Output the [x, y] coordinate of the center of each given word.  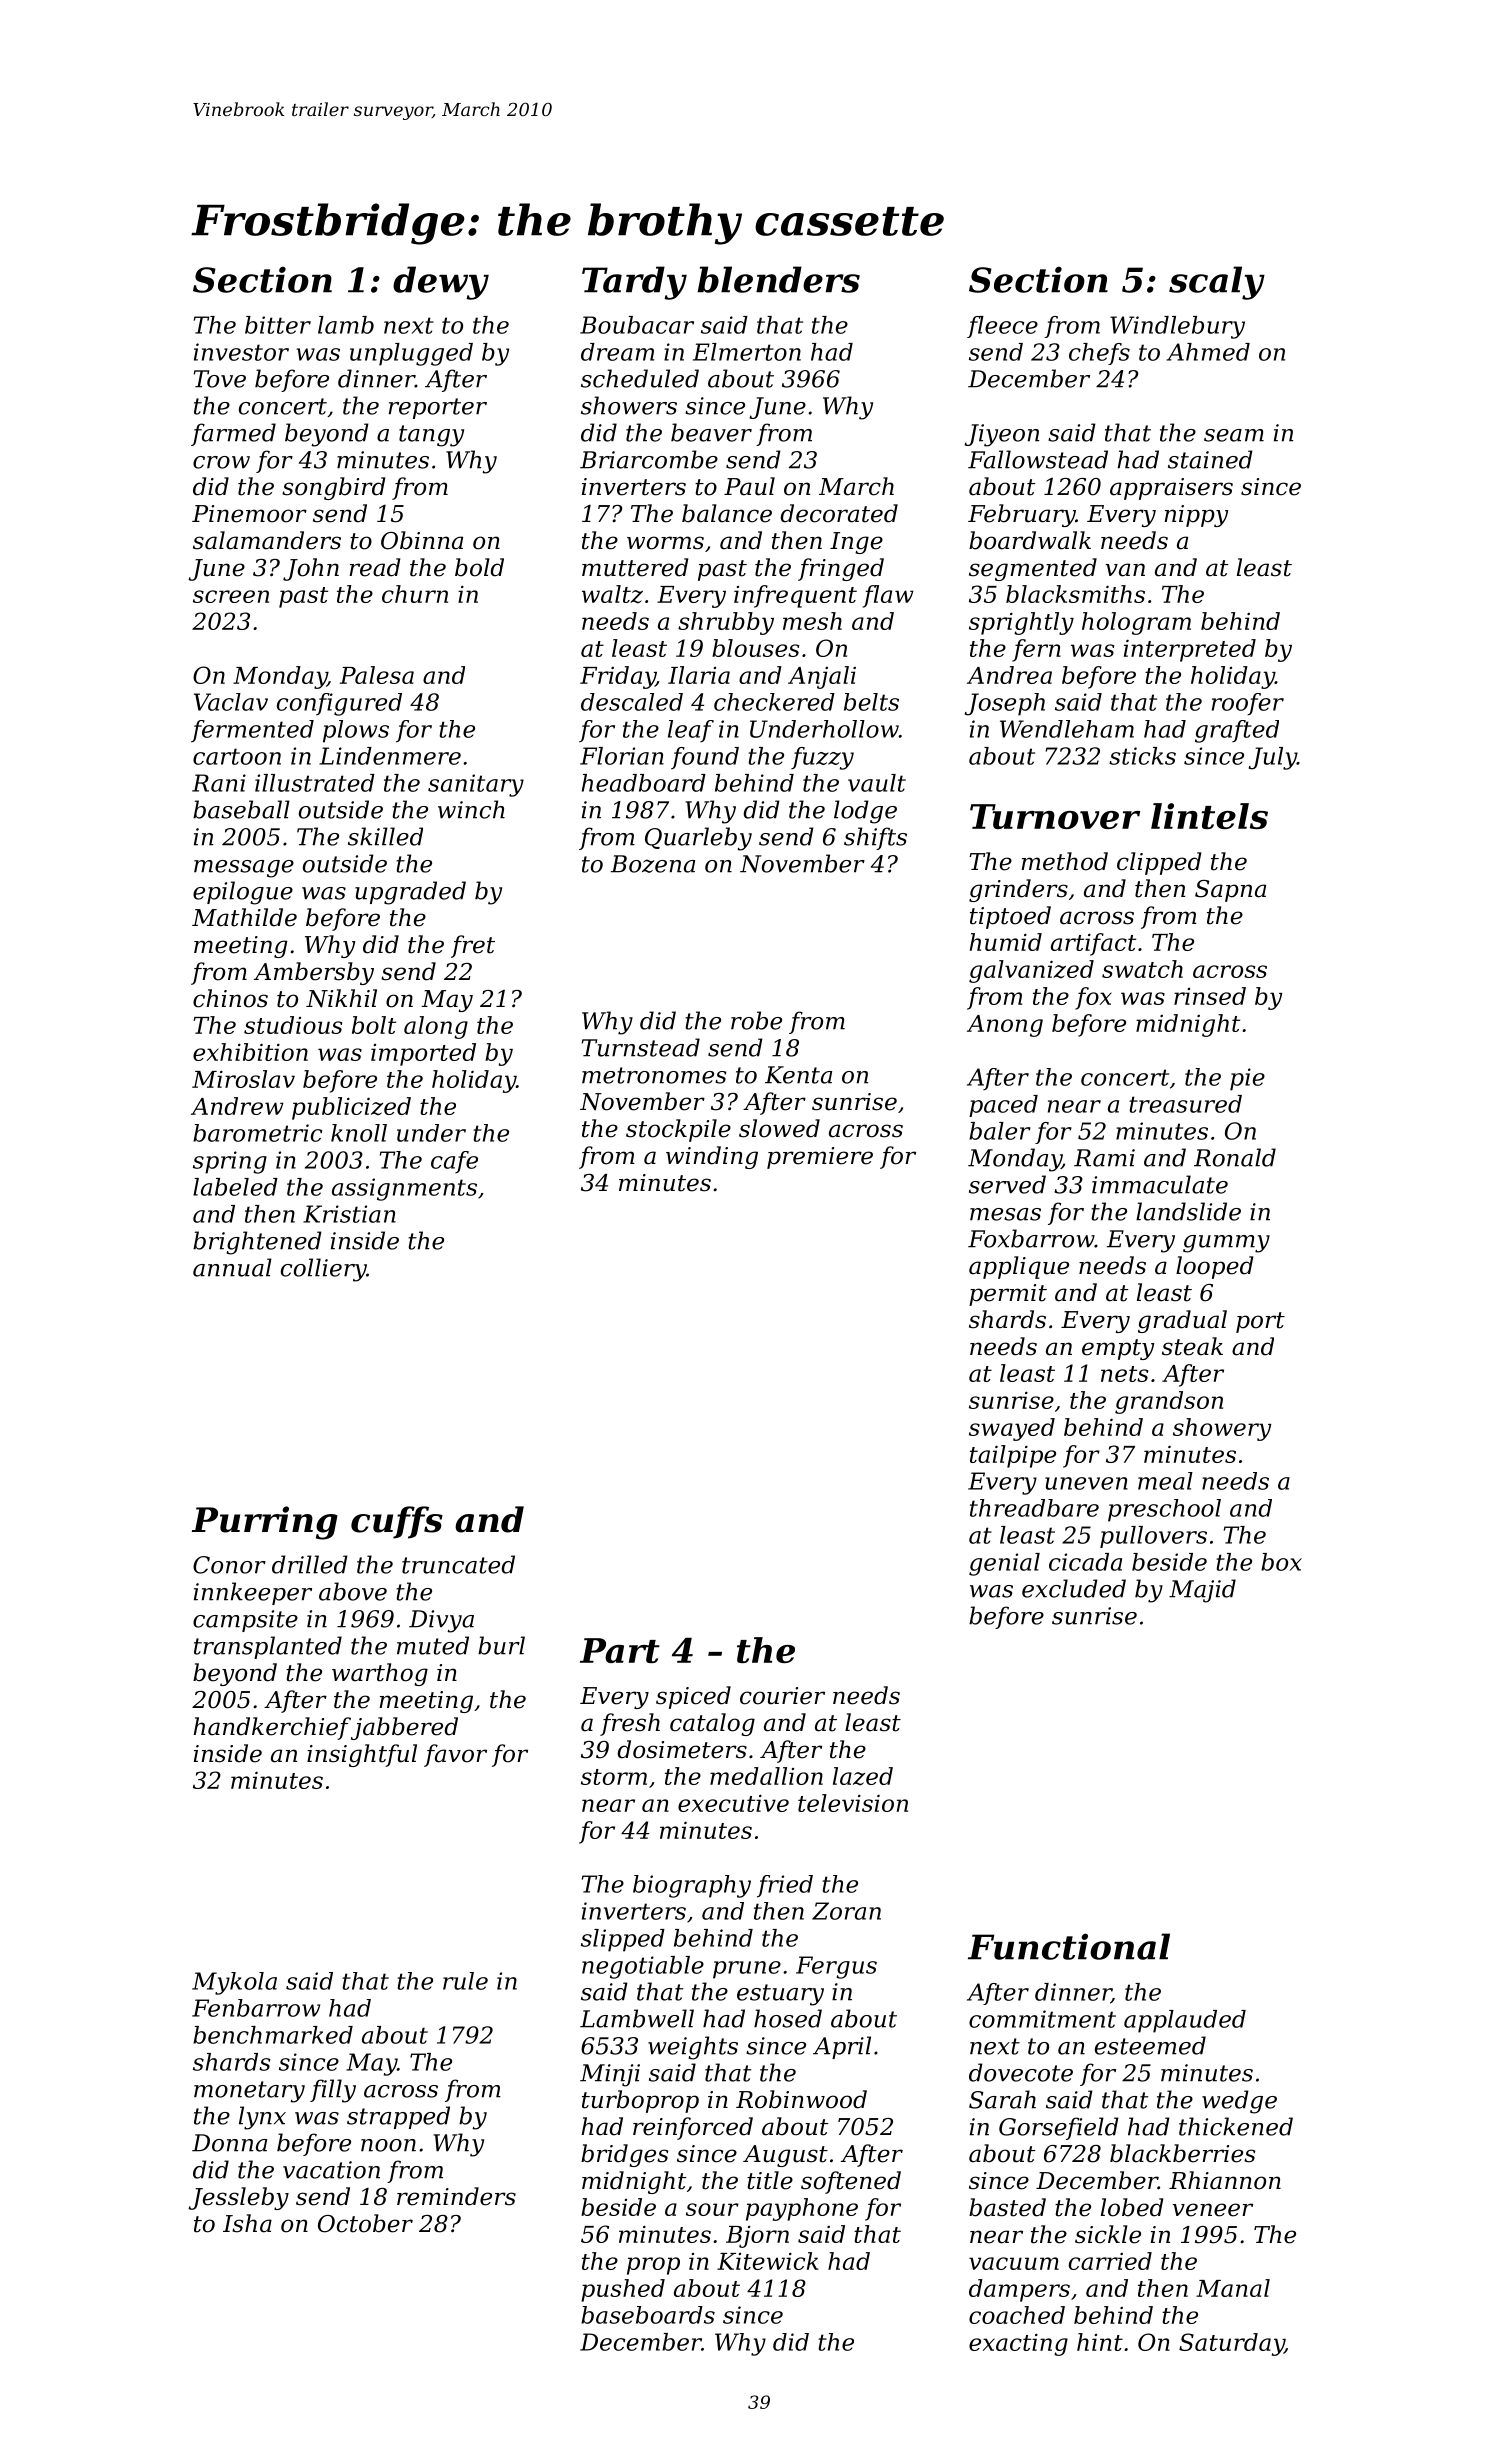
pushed [623, 2290]
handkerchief [272, 1728]
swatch [1142, 969]
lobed [1132, 2207]
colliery [324, 1270]
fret [473, 946]
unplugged [411, 354]
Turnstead [640, 1047]
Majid [1202, 1591]
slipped [623, 1940]
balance [727, 513]
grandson [1169, 1402]
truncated [458, 1564]
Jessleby [238, 2198]
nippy [1196, 516]
